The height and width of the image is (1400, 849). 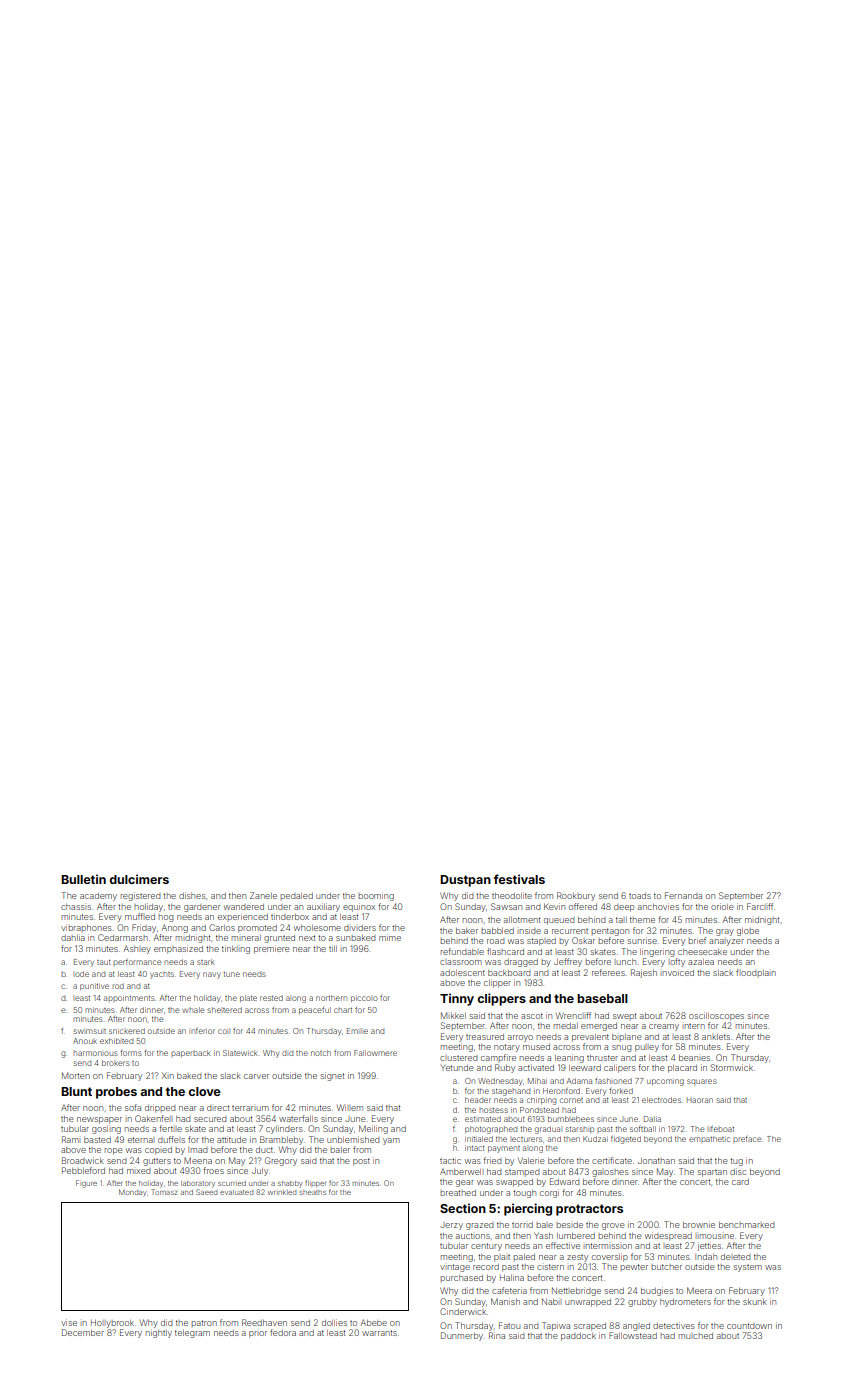 What do you see at coordinates (497, 1335) in the image?
I see `Rina` at bounding box center [497, 1335].
